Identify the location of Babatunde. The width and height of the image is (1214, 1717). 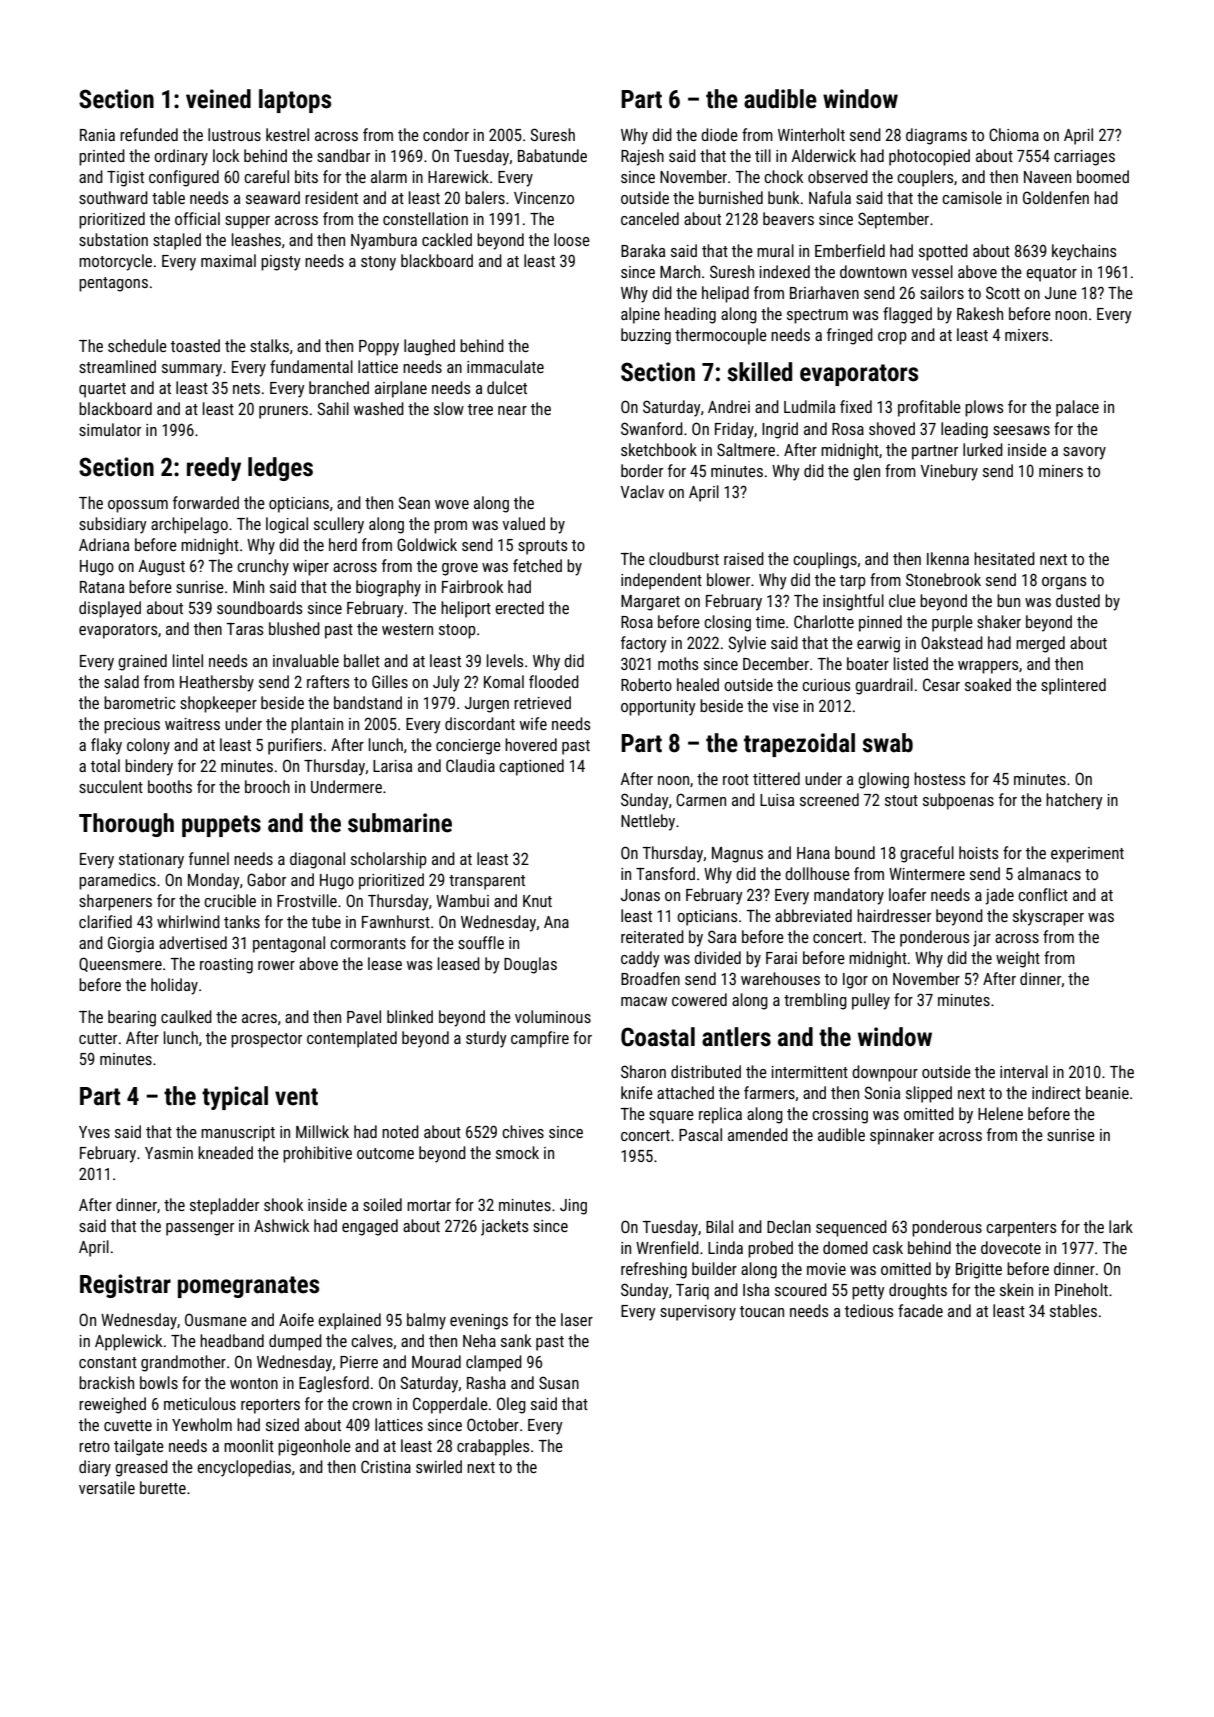
(552, 155).
